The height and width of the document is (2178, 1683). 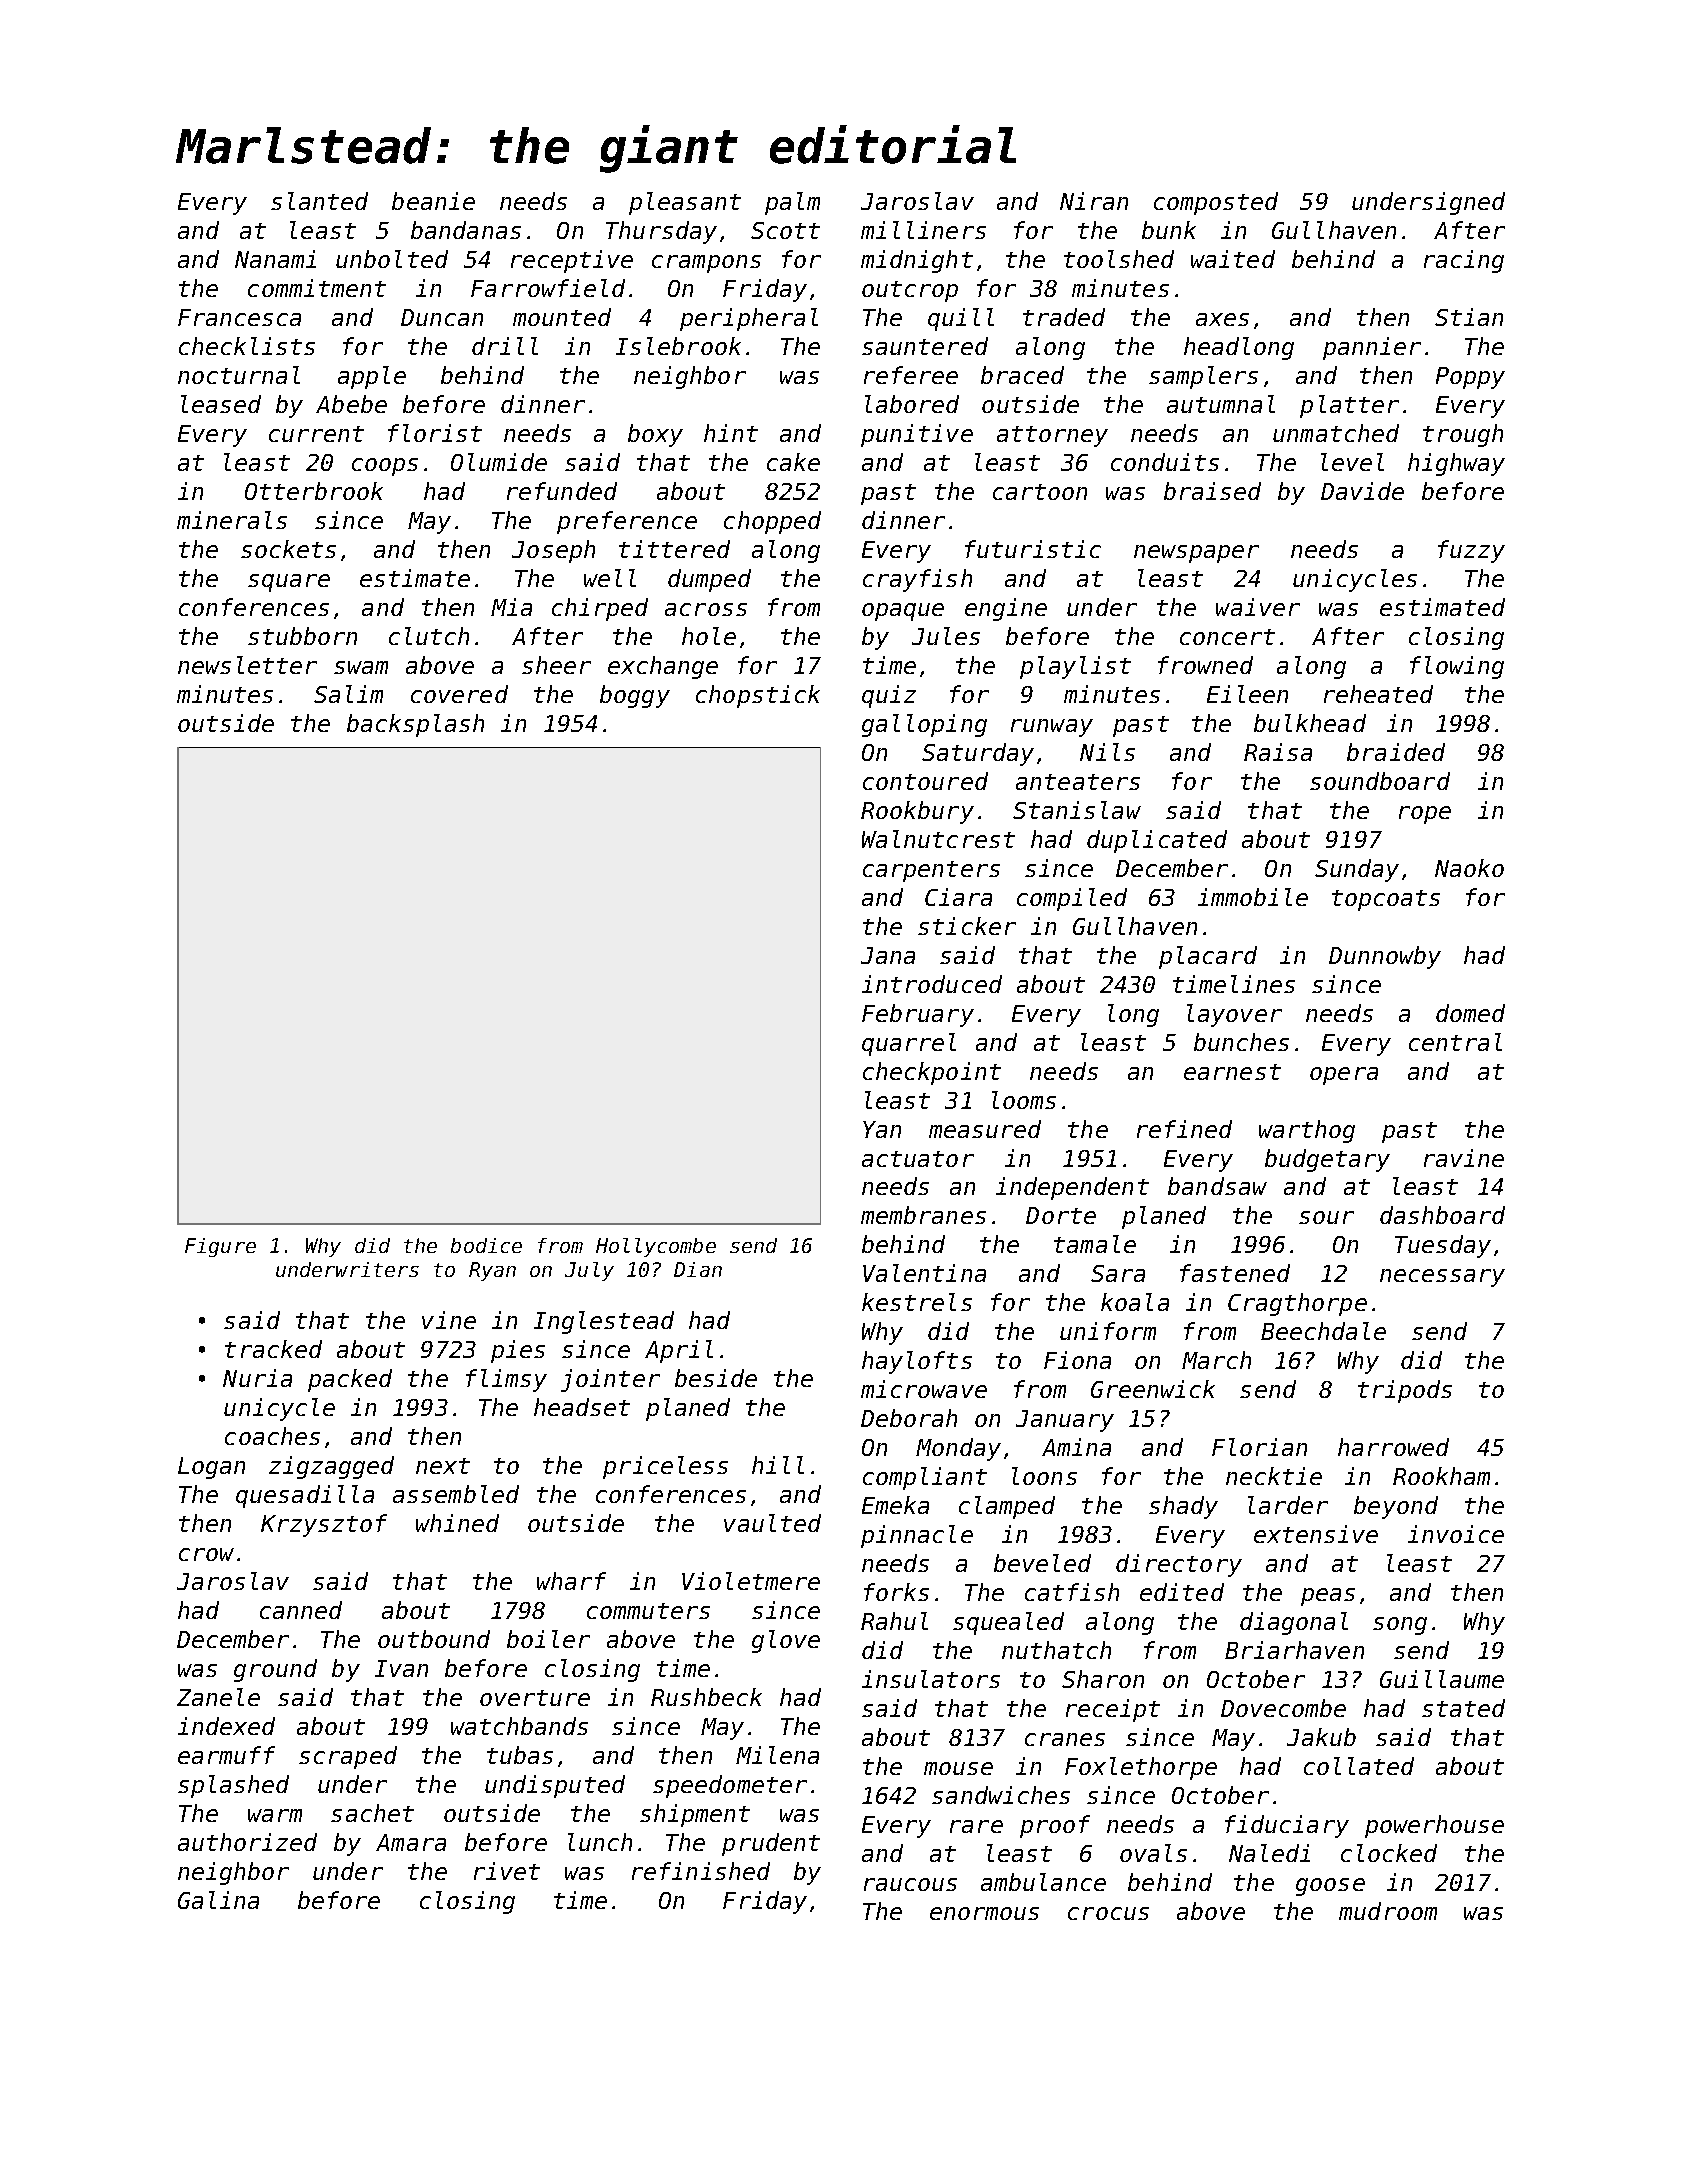 What do you see at coordinates (505, 346) in the document?
I see `drill` at bounding box center [505, 346].
